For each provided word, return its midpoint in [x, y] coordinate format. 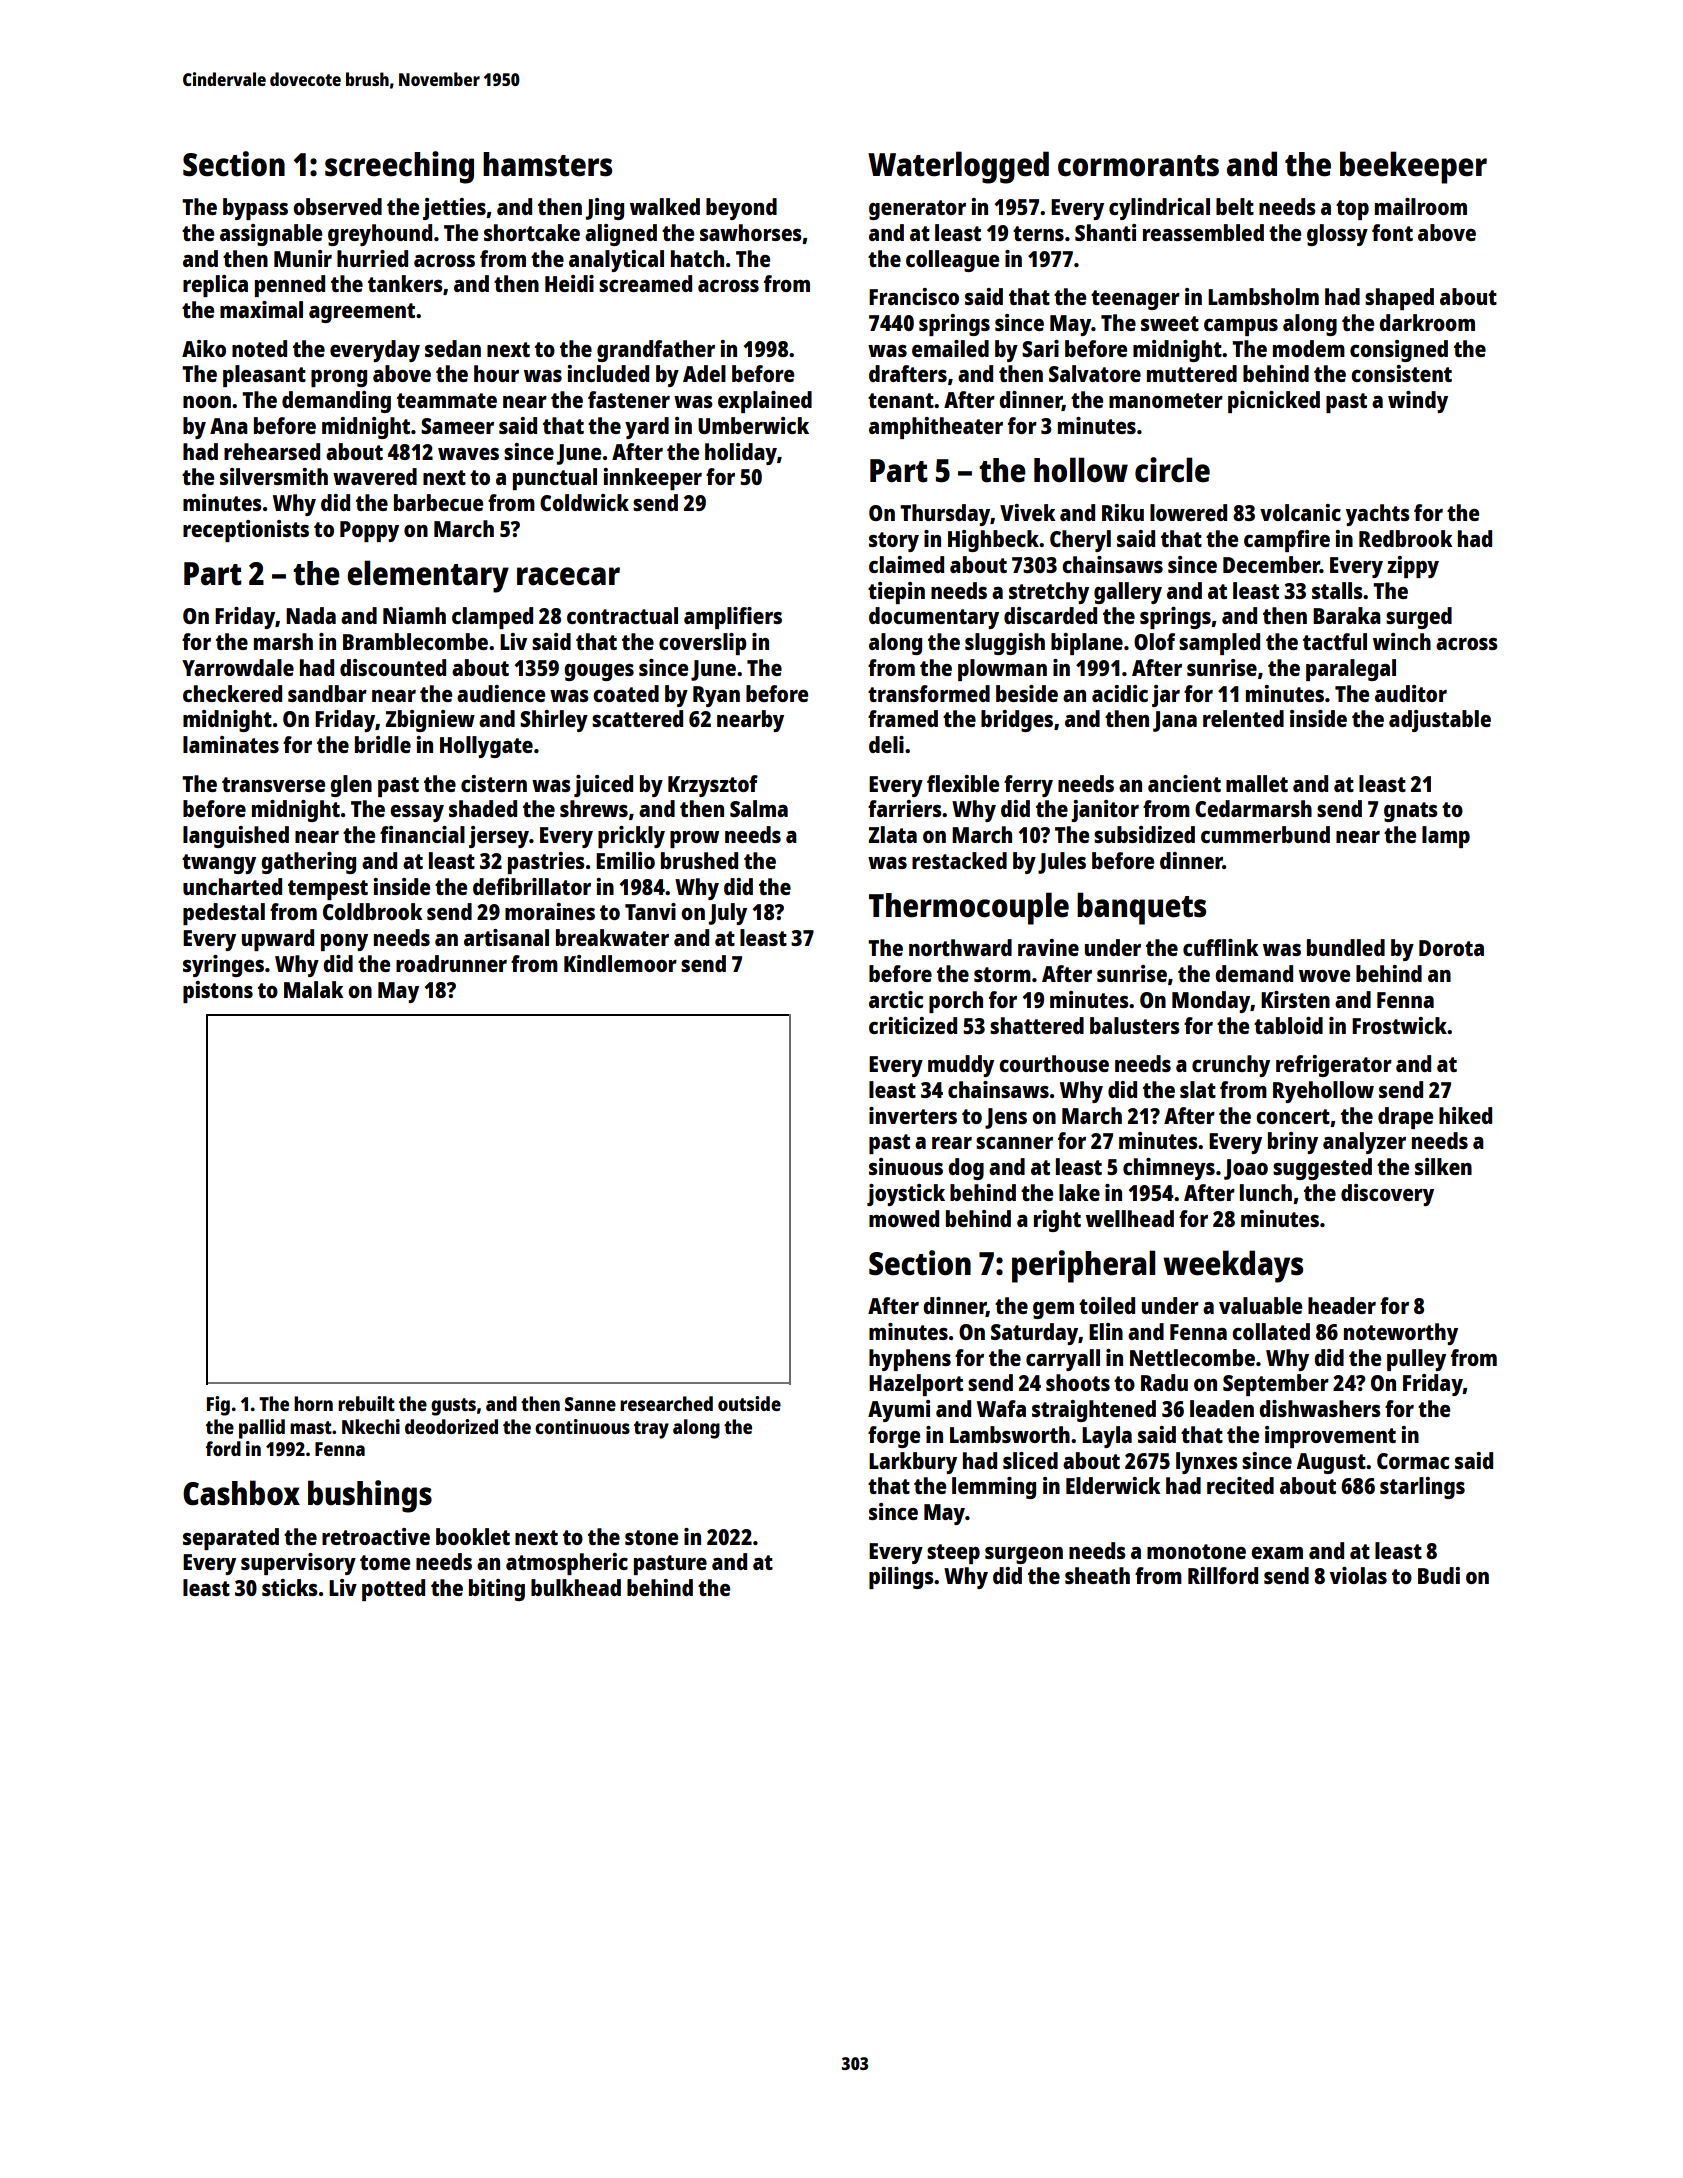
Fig [218, 1406]
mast [311, 1427]
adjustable [1440, 721]
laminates [231, 744]
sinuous [906, 1166]
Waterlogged [958, 167]
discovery [1387, 1195]
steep [953, 1554]
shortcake [532, 232]
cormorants [1138, 166]
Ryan [716, 696]
